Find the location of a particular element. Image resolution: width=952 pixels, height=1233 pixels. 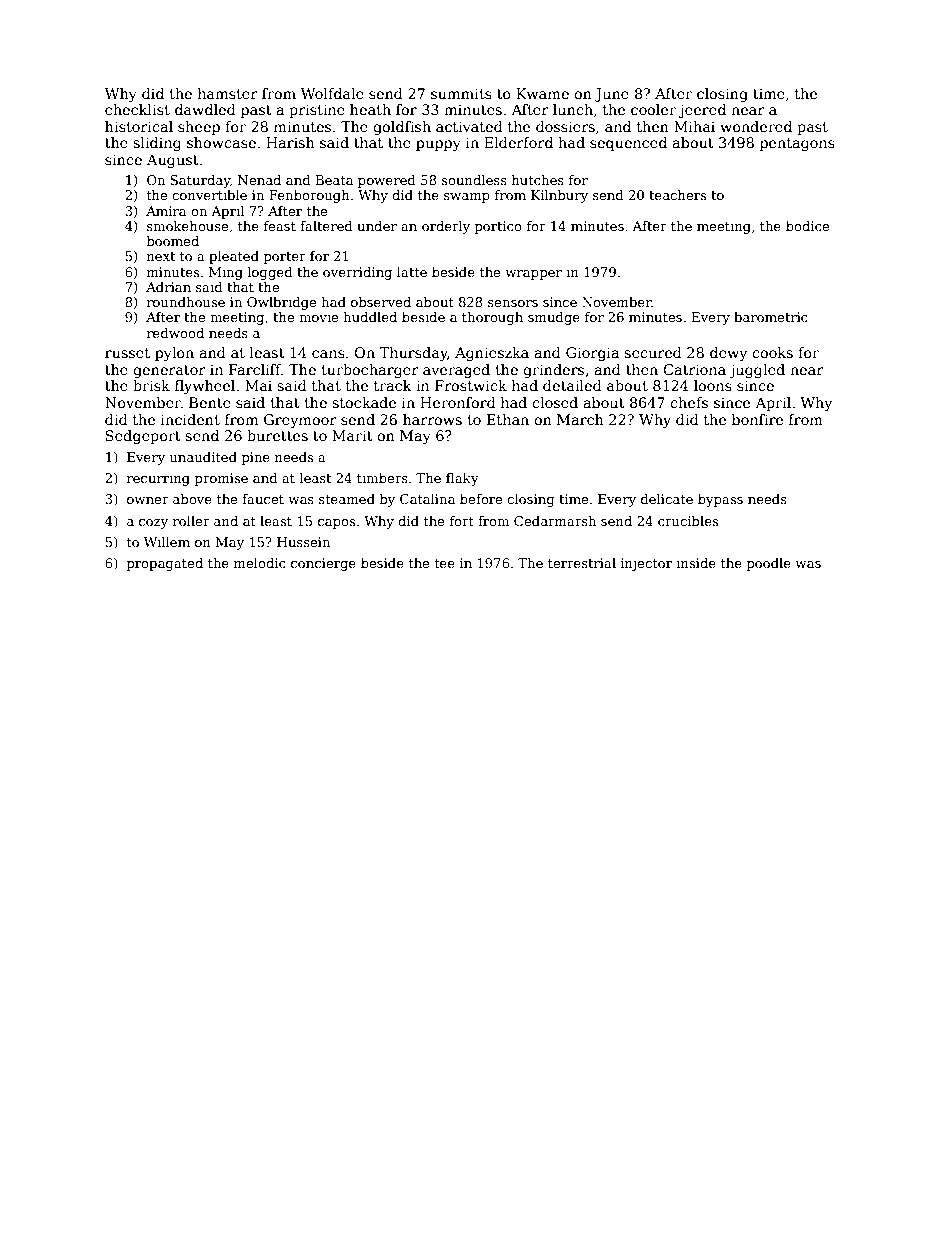

Kwame is located at coordinates (542, 93).
